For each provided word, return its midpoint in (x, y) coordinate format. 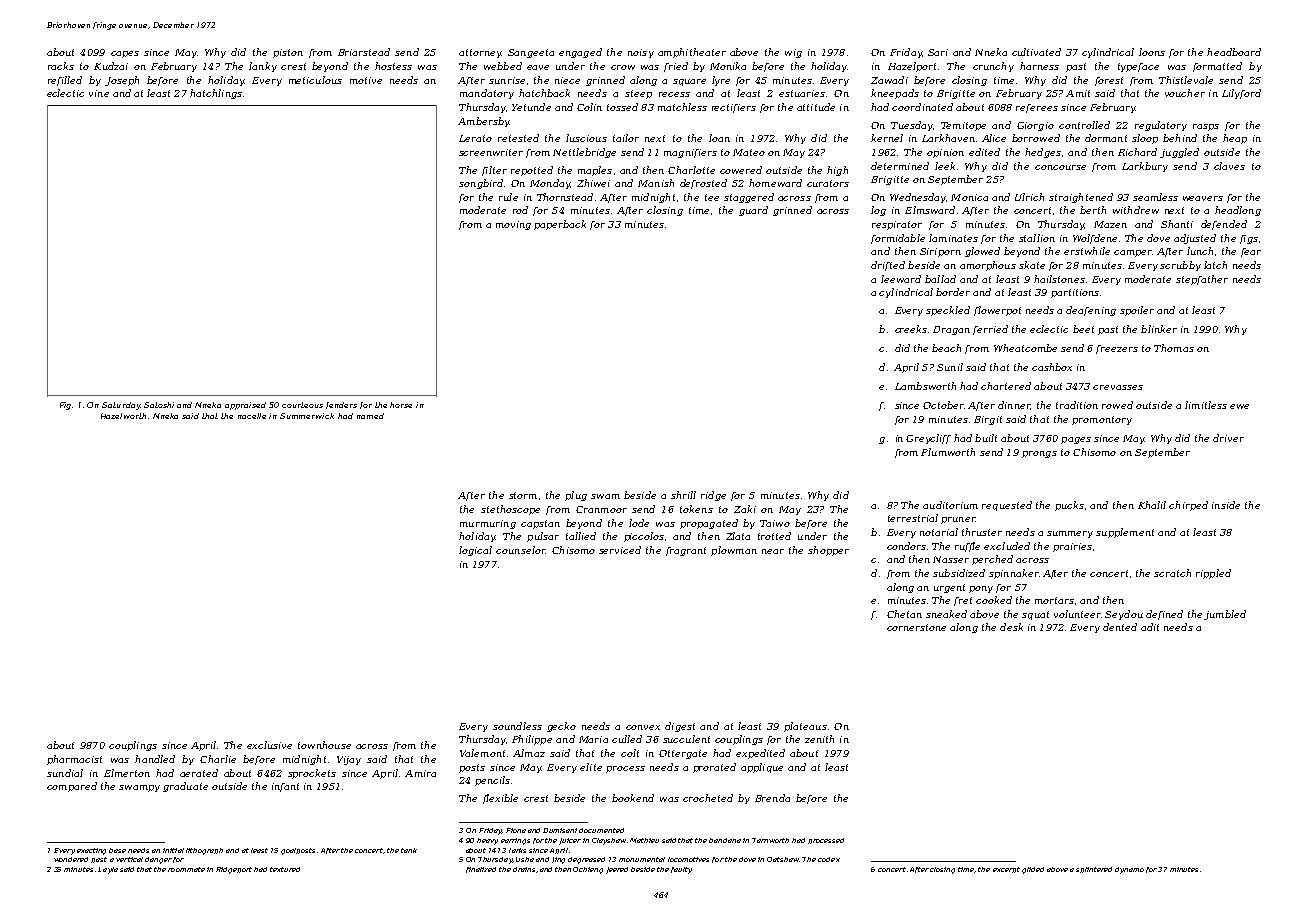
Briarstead (364, 52)
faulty (681, 870)
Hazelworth (123, 416)
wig (793, 53)
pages (1076, 440)
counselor (521, 550)
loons (1152, 52)
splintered (1094, 870)
